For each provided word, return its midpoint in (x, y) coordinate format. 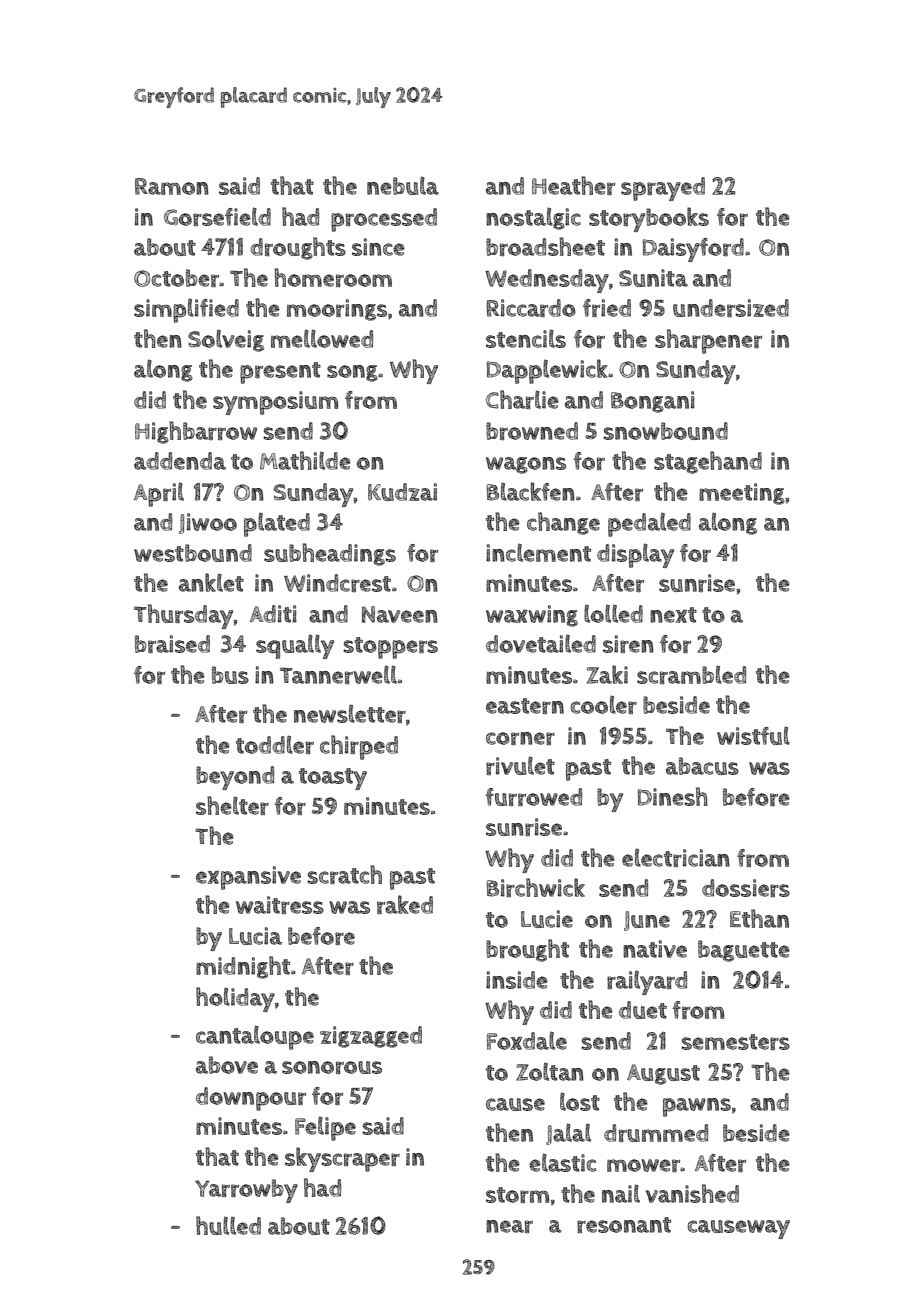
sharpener (708, 341)
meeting (742, 494)
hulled (228, 1225)
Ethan (759, 918)
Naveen (400, 614)
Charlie (522, 399)
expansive (248, 878)
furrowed (533, 797)
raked (405, 904)
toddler (275, 744)
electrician (676, 857)
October (176, 278)
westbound (193, 553)
